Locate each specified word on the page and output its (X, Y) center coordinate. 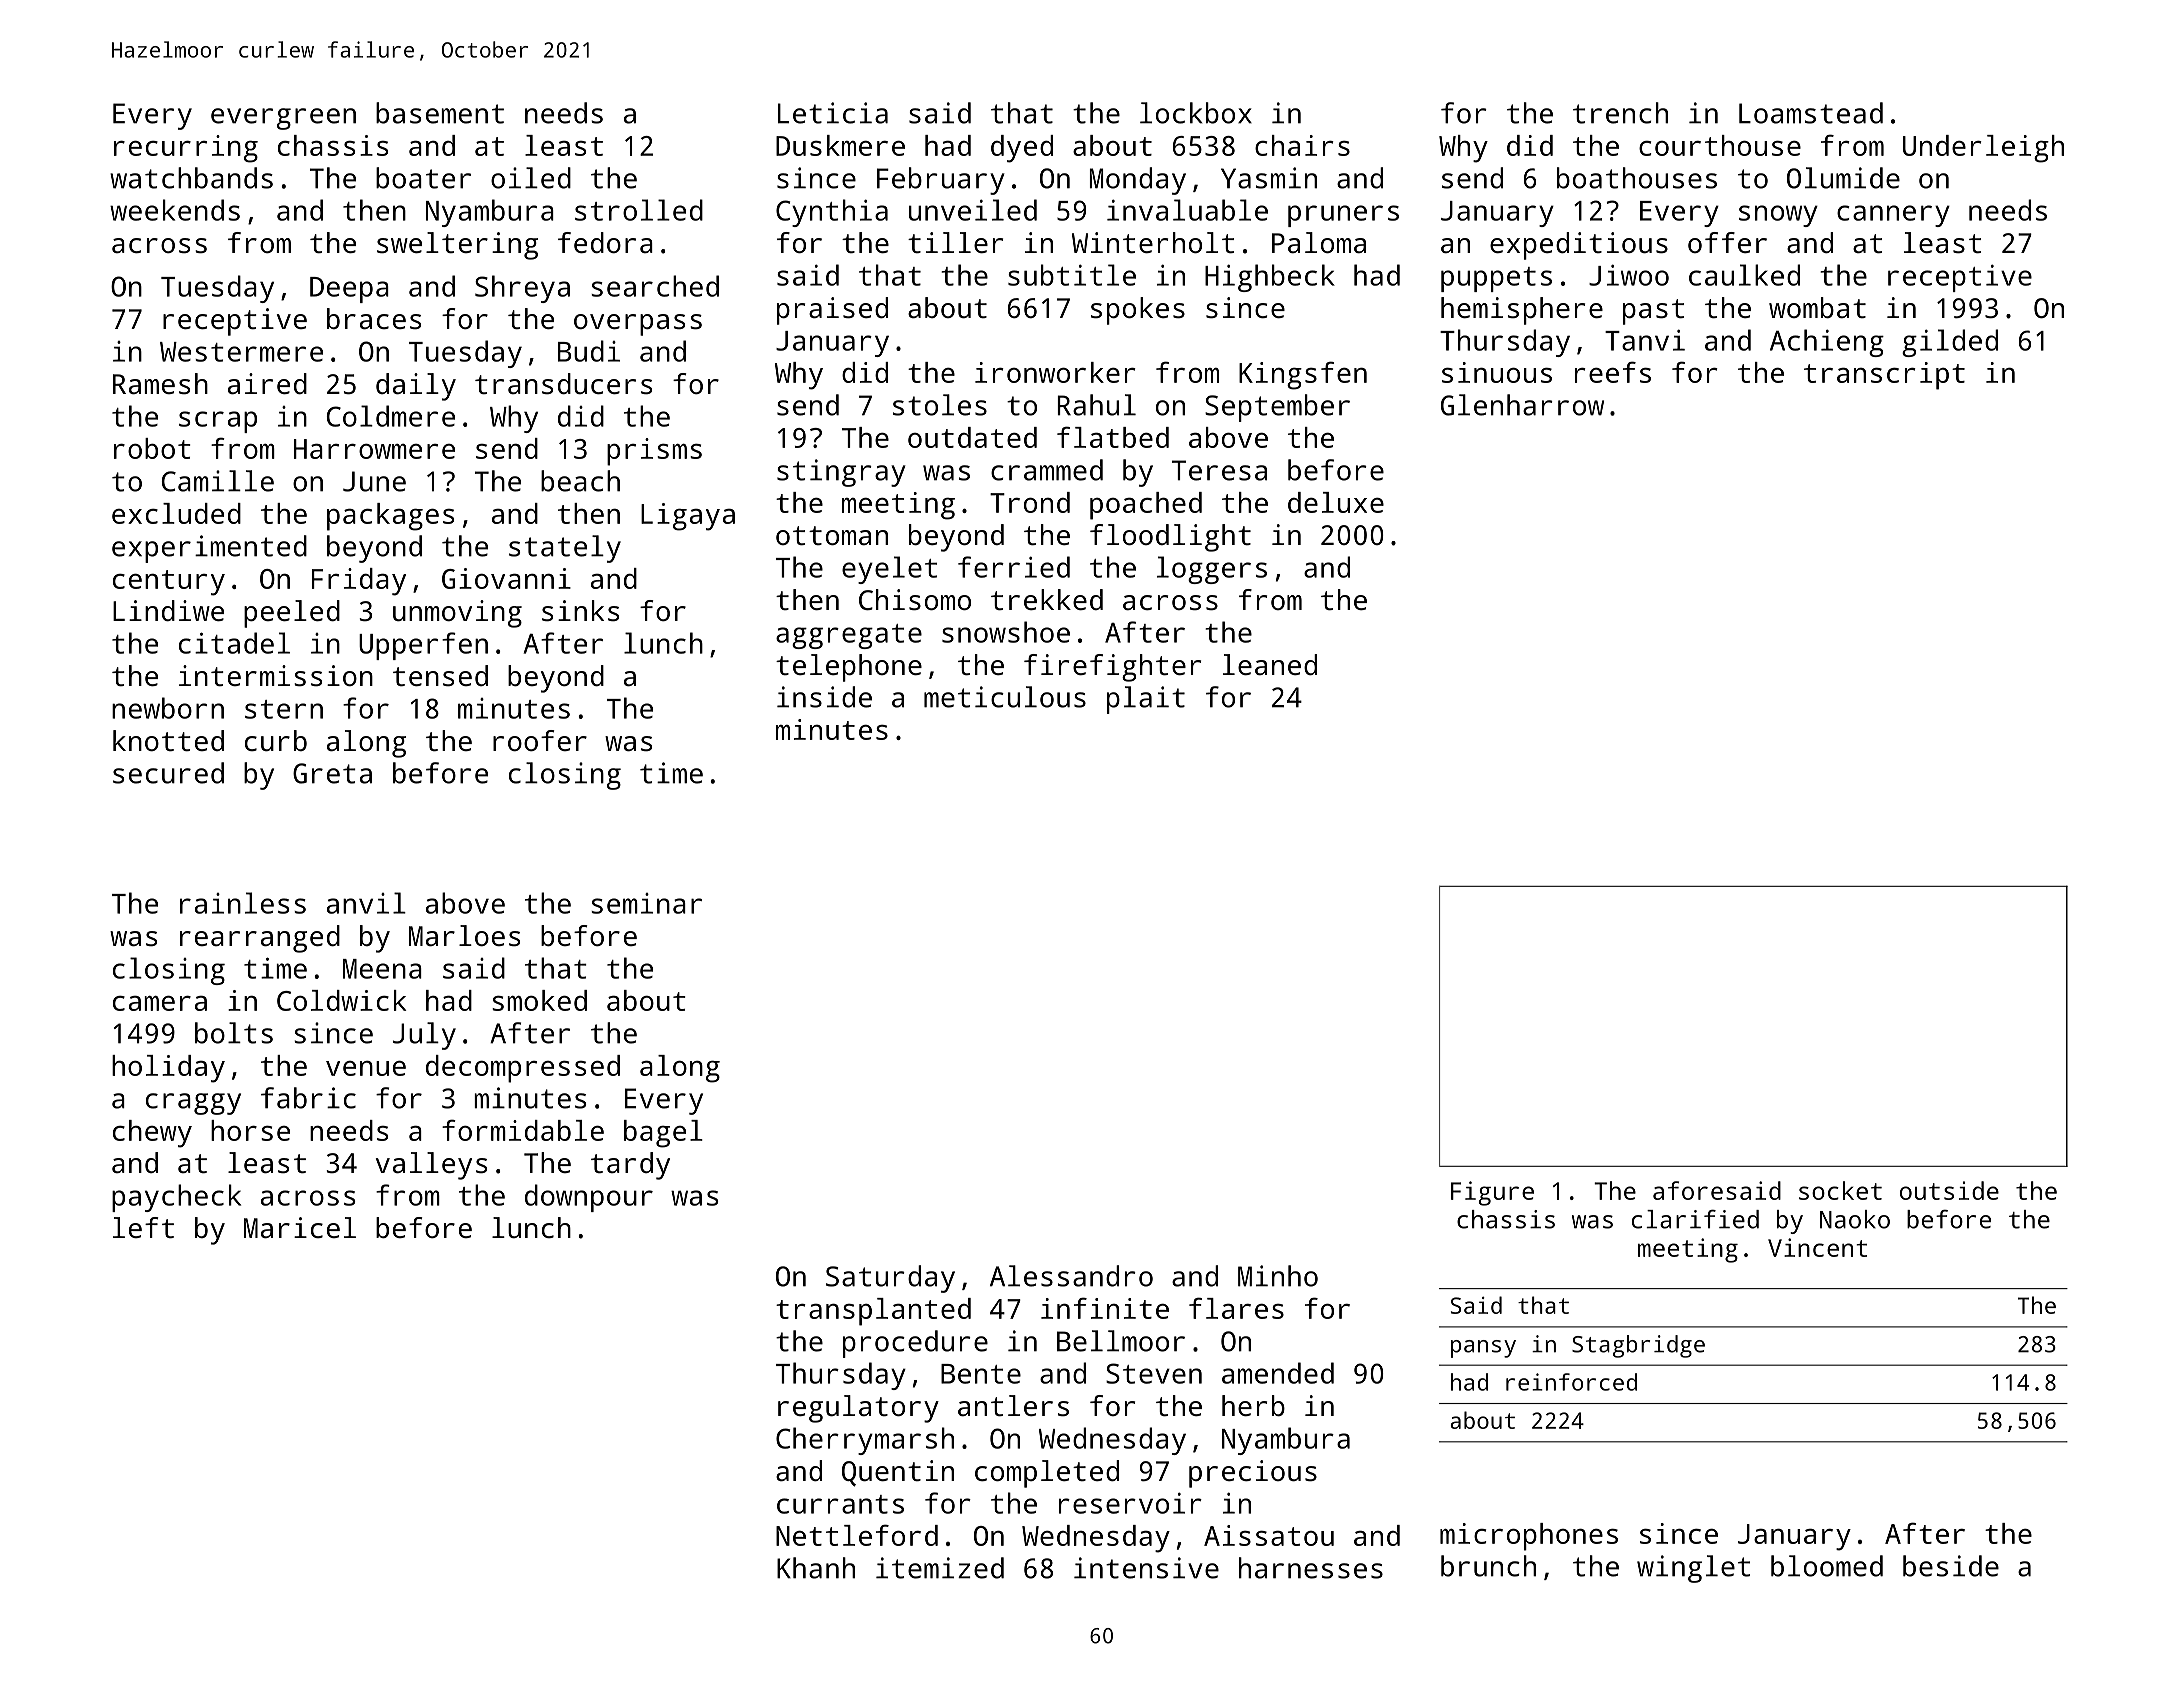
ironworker (1055, 372)
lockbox (1196, 113)
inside (824, 697)
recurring (186, 149)
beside (1951, 1566)
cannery (1893, 216)
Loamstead (1811, 113)
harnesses (1311, 1568)
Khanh (816, 1568)
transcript (1884, 376)
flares (1236, 1308)
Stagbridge (1638, 1346)
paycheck (176, 1198)
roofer (540, 740)
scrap (218, 422)
